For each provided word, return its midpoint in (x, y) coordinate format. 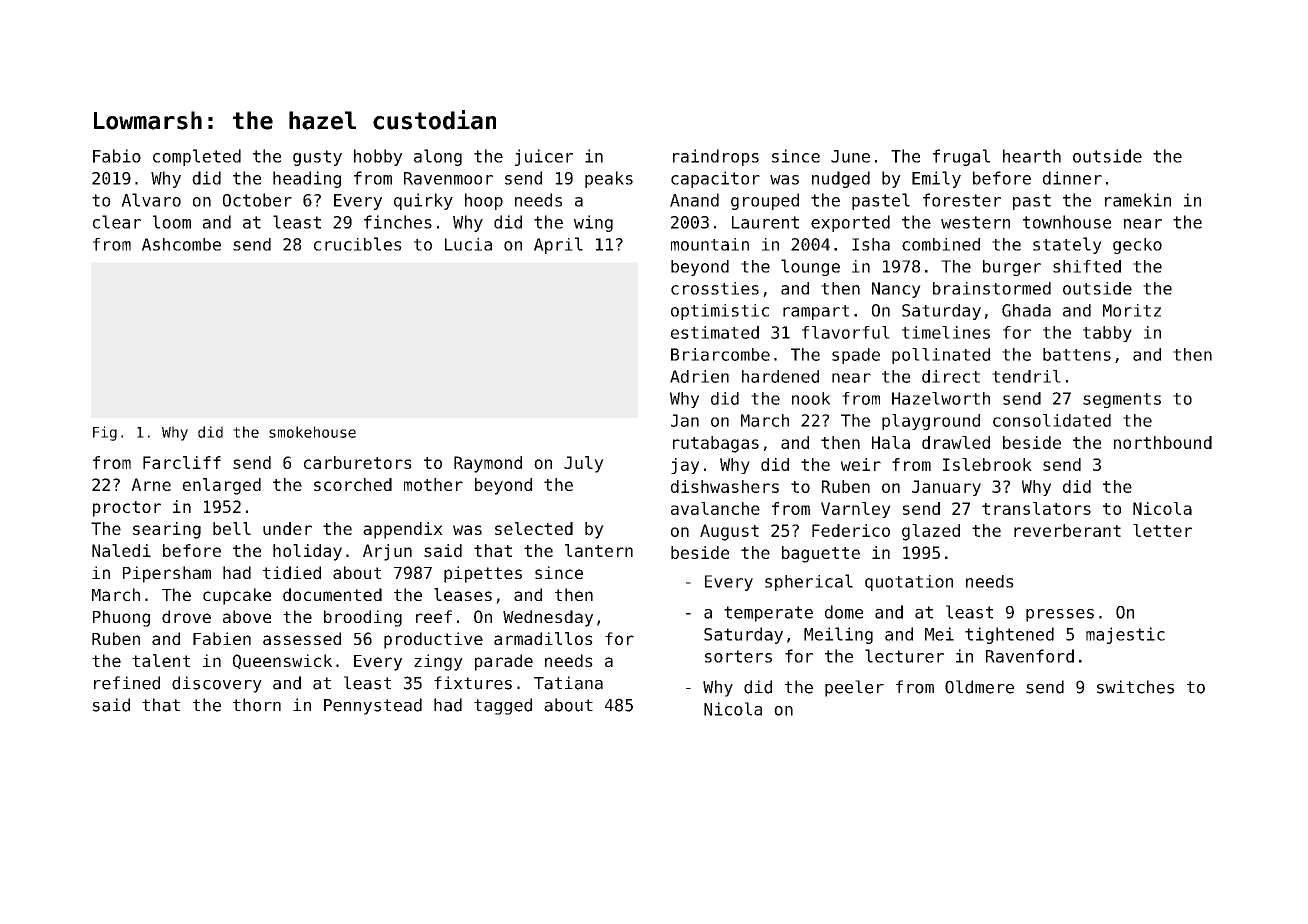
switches (1135, 687)
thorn (257, 705)
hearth (1032, 156)
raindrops (716, 157)
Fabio (117, 156)
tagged (503, 706)
